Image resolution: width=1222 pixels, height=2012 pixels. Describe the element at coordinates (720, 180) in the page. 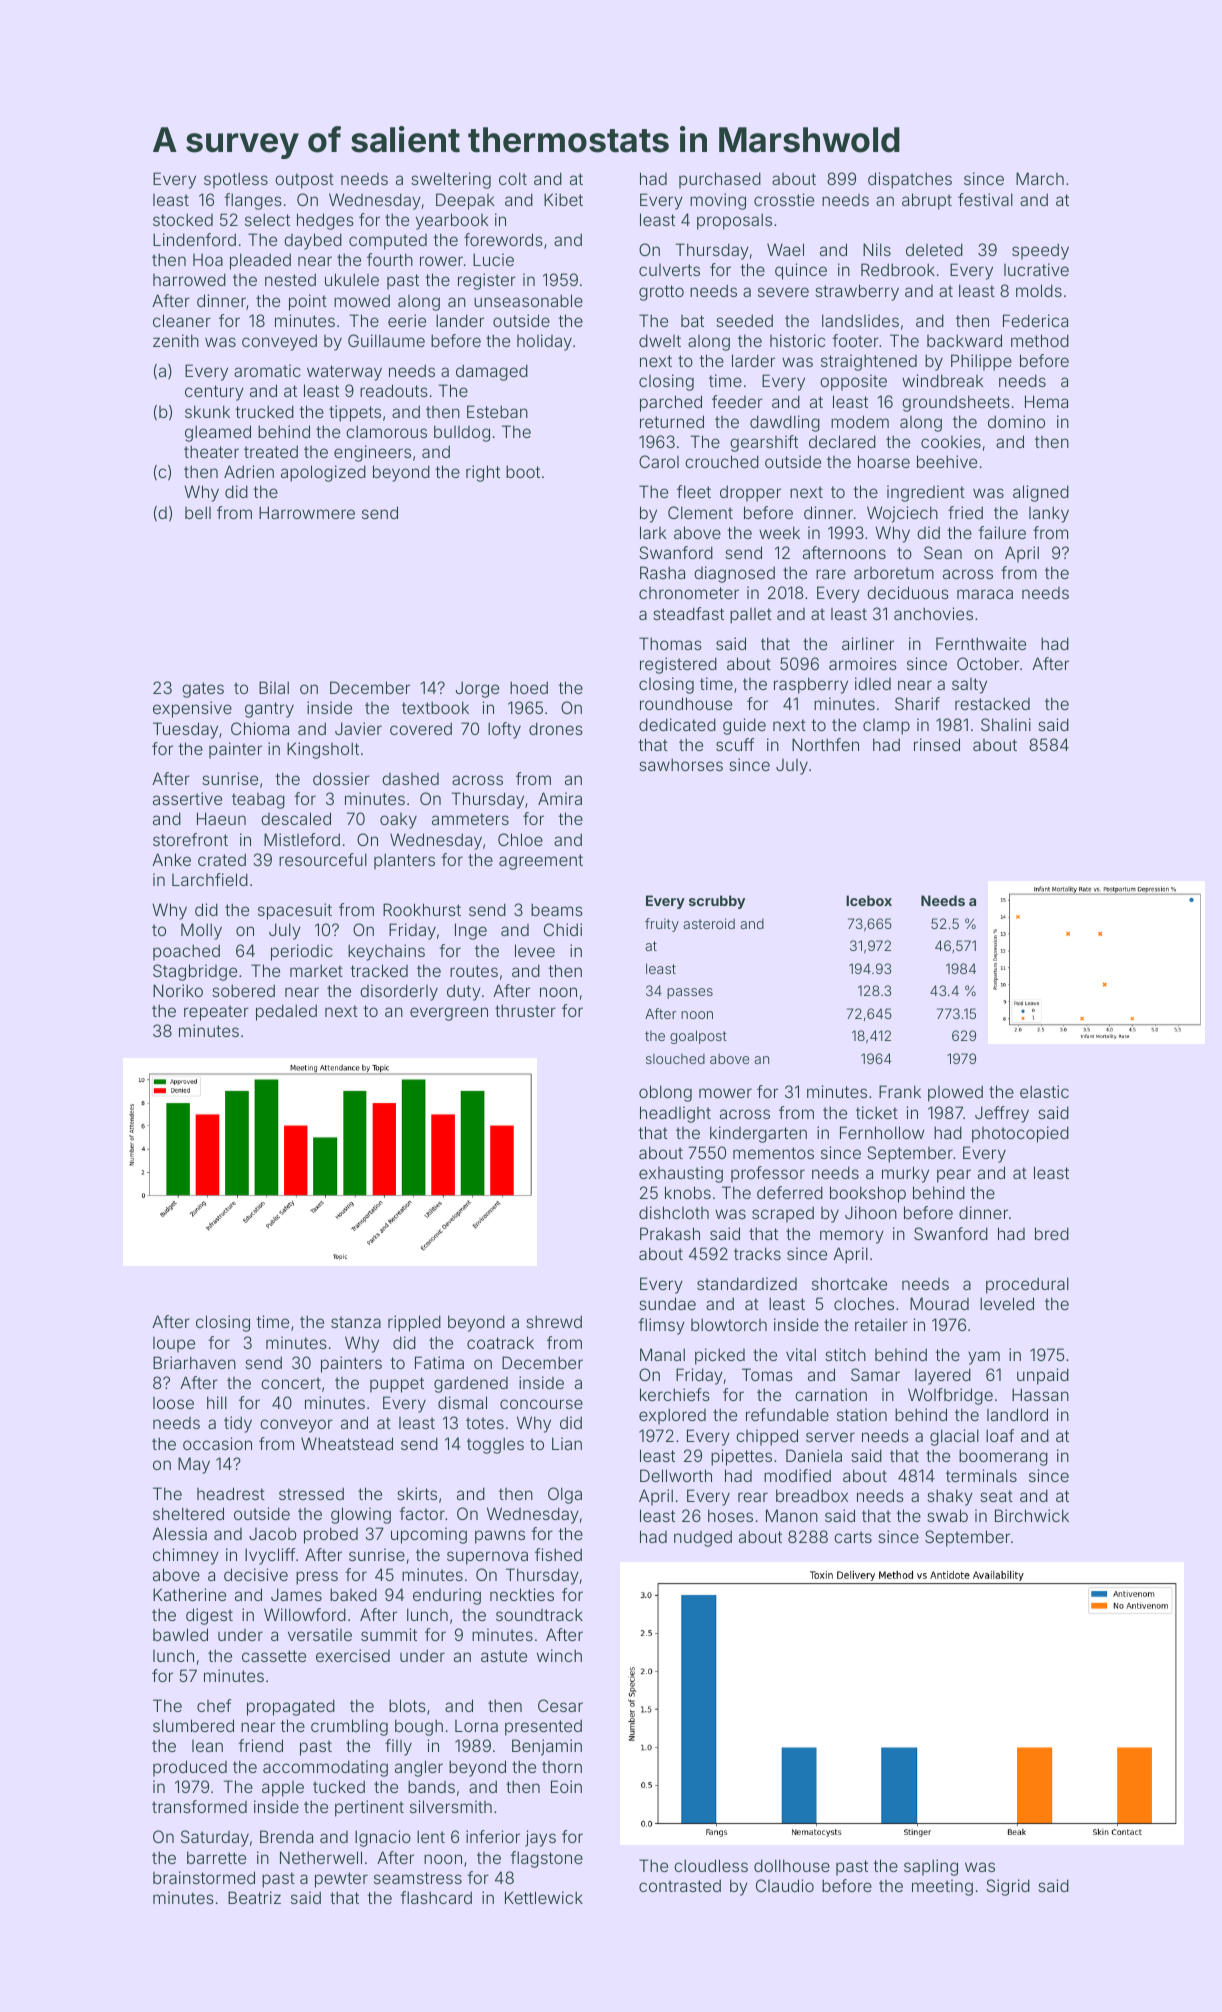

I see `purchased` at that location.
